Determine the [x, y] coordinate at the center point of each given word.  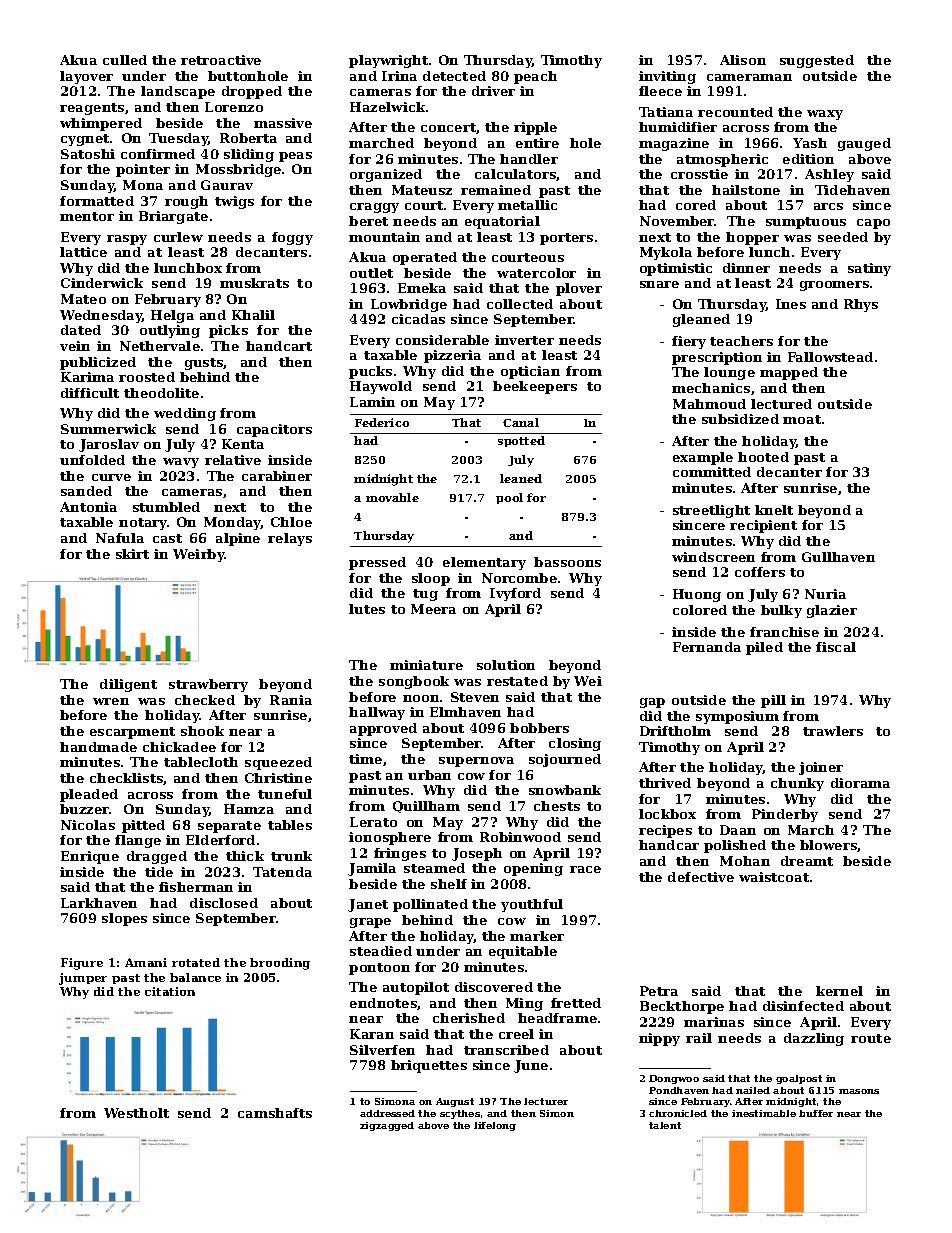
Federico [382, 422]
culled [125, 60]
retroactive [221, 60]
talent [665, 1125]
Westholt [136, 1113]
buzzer [85, 809]
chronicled [678, 1113]
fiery [689, 342]
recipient [763, 526]
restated [517, 681]
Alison [743, 60]
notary [143, 524]
